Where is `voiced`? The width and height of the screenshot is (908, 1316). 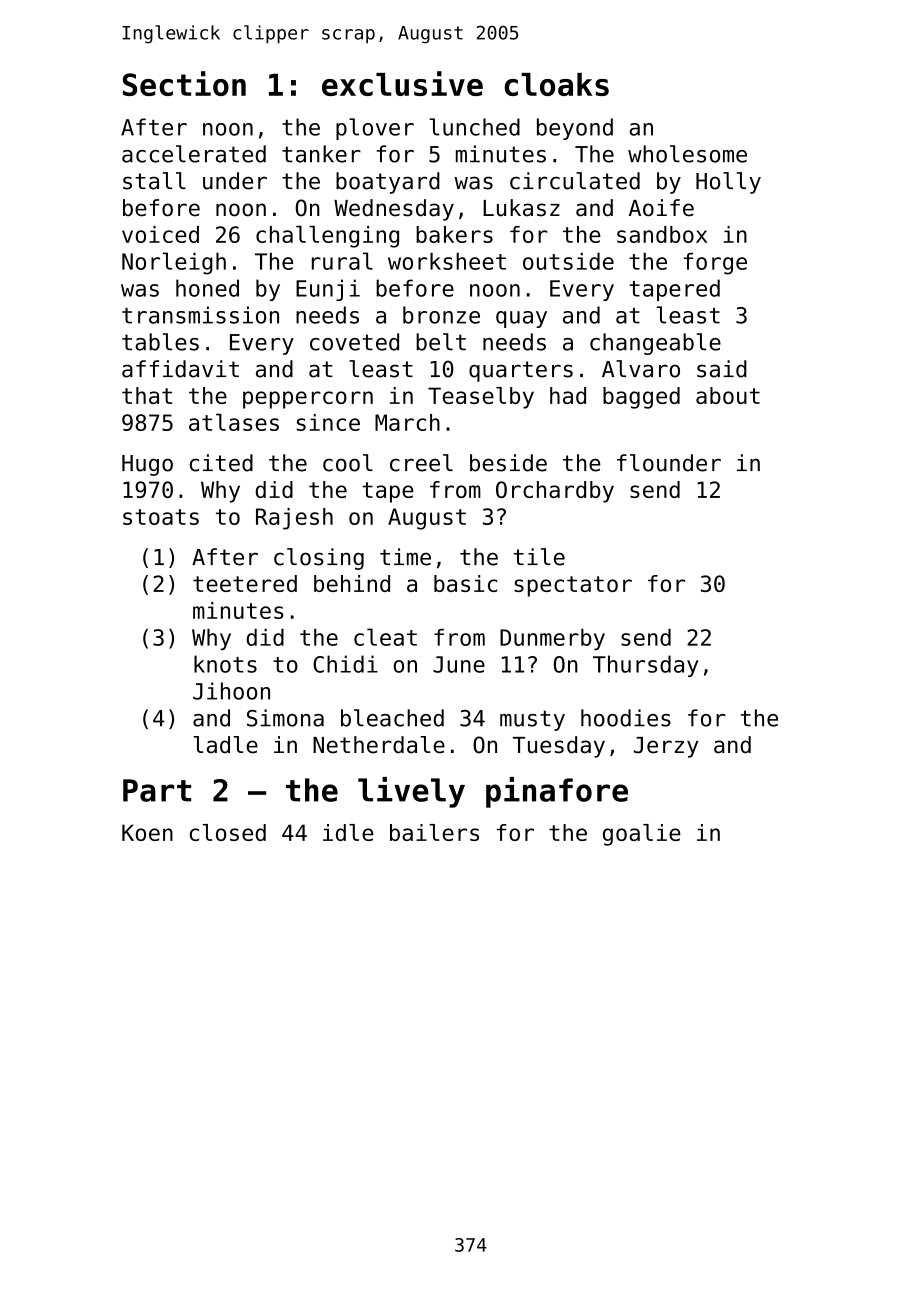
voiced is located at coordinates (160, 234).
